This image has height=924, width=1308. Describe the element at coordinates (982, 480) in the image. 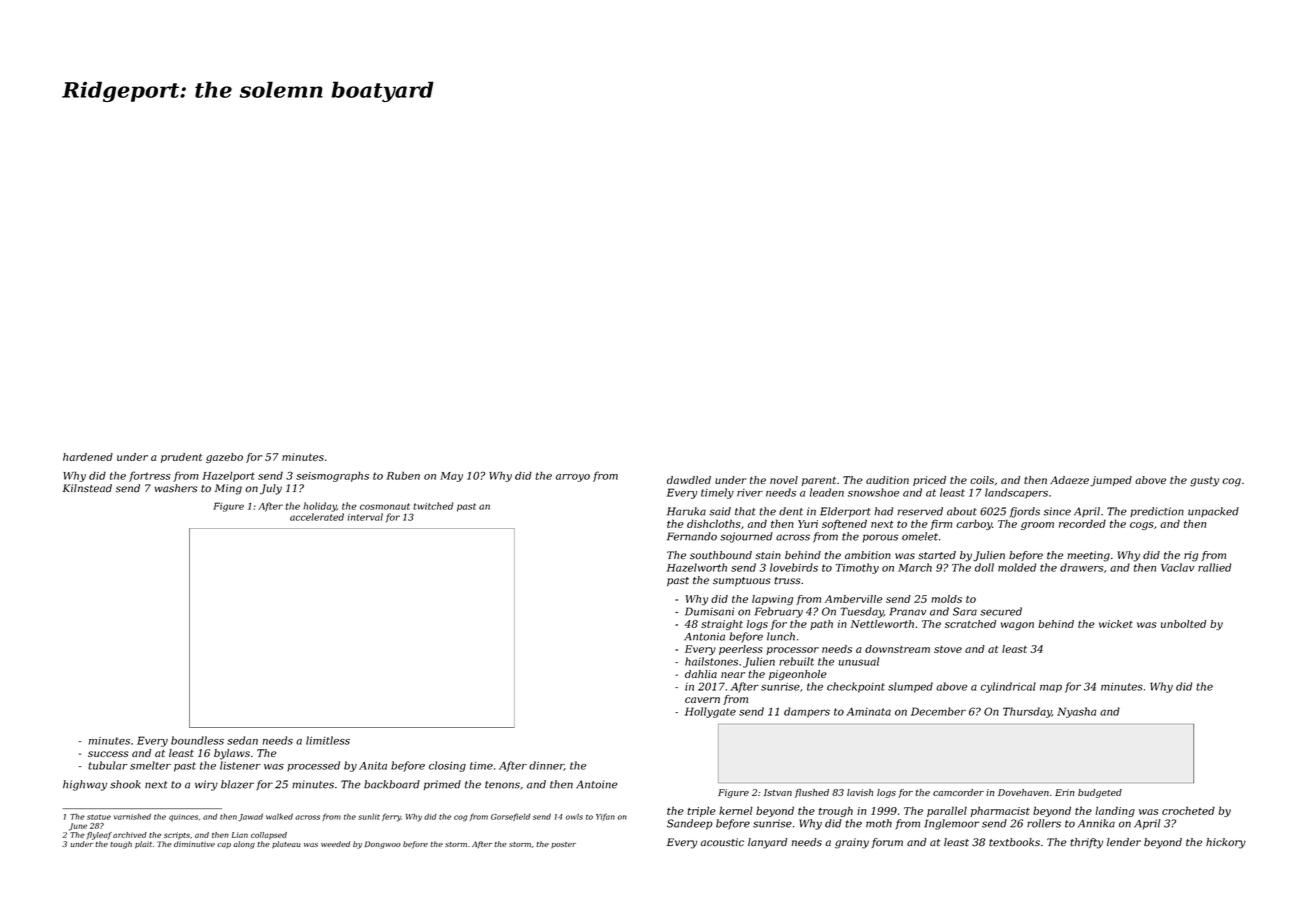

I see `coils` at that location.
